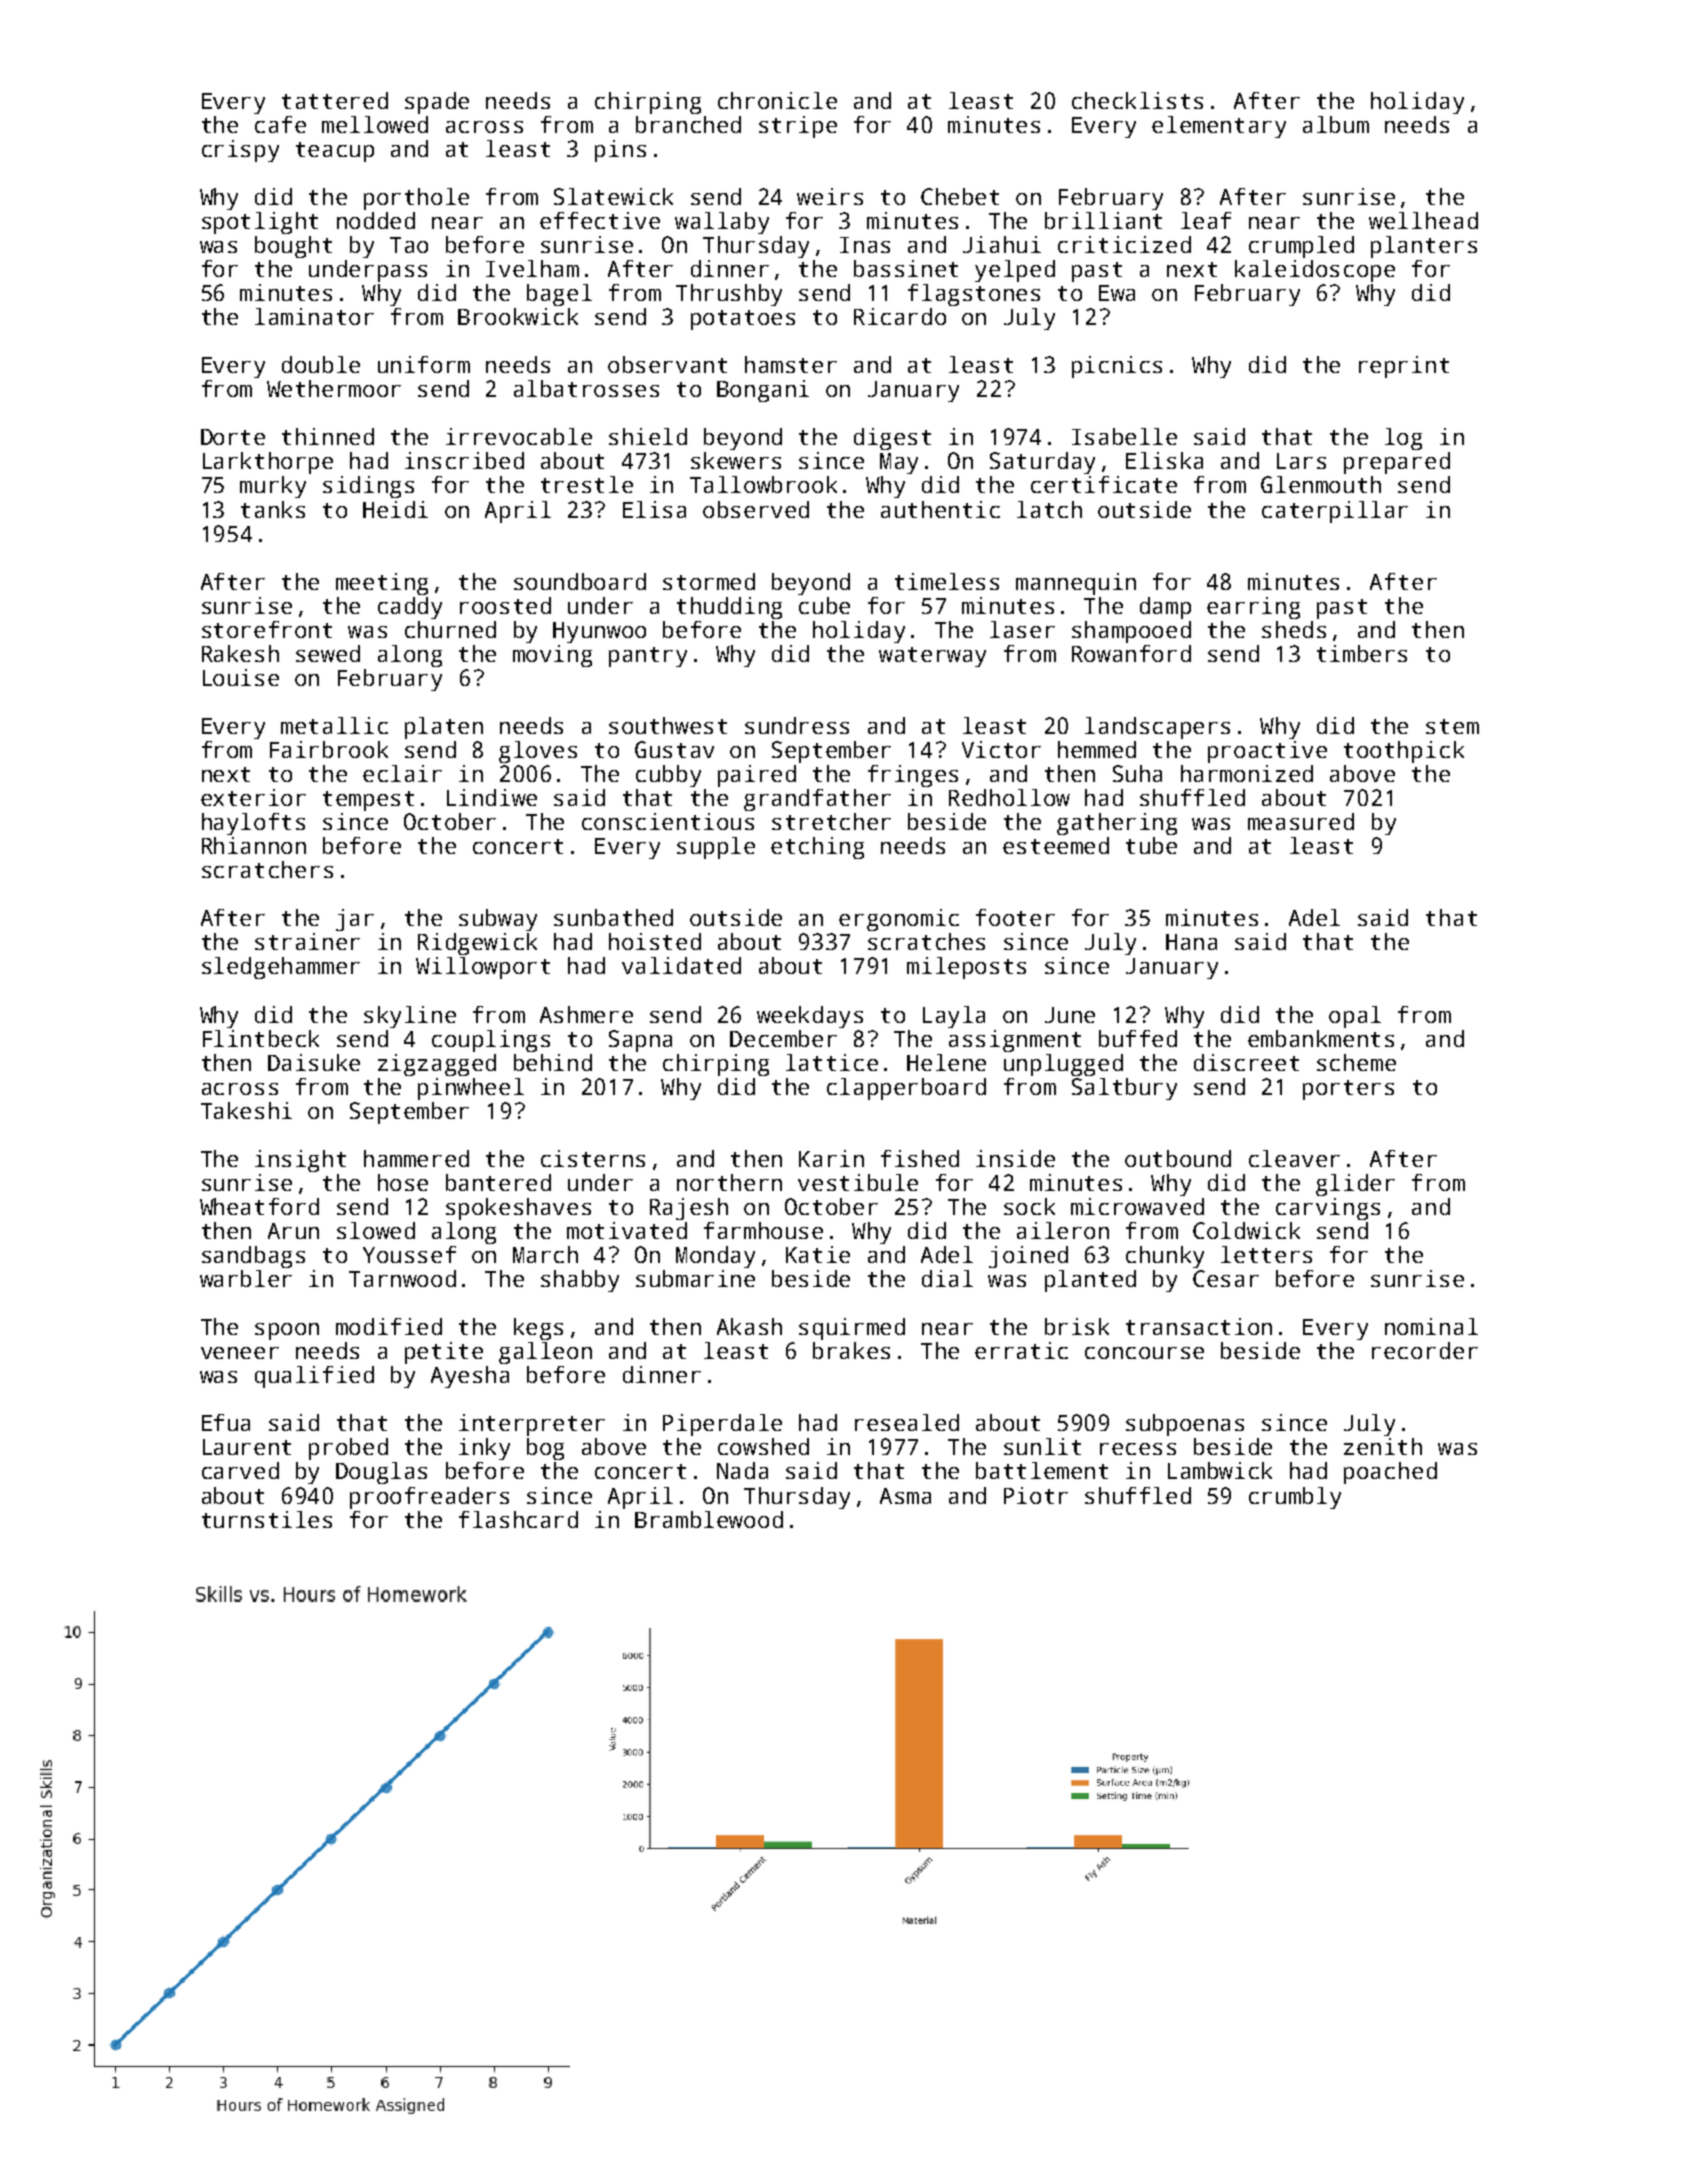 Image resolution: width=1683 pixels, height=2178 pixels. I want to click on flashcard, so click(518, 1519).
